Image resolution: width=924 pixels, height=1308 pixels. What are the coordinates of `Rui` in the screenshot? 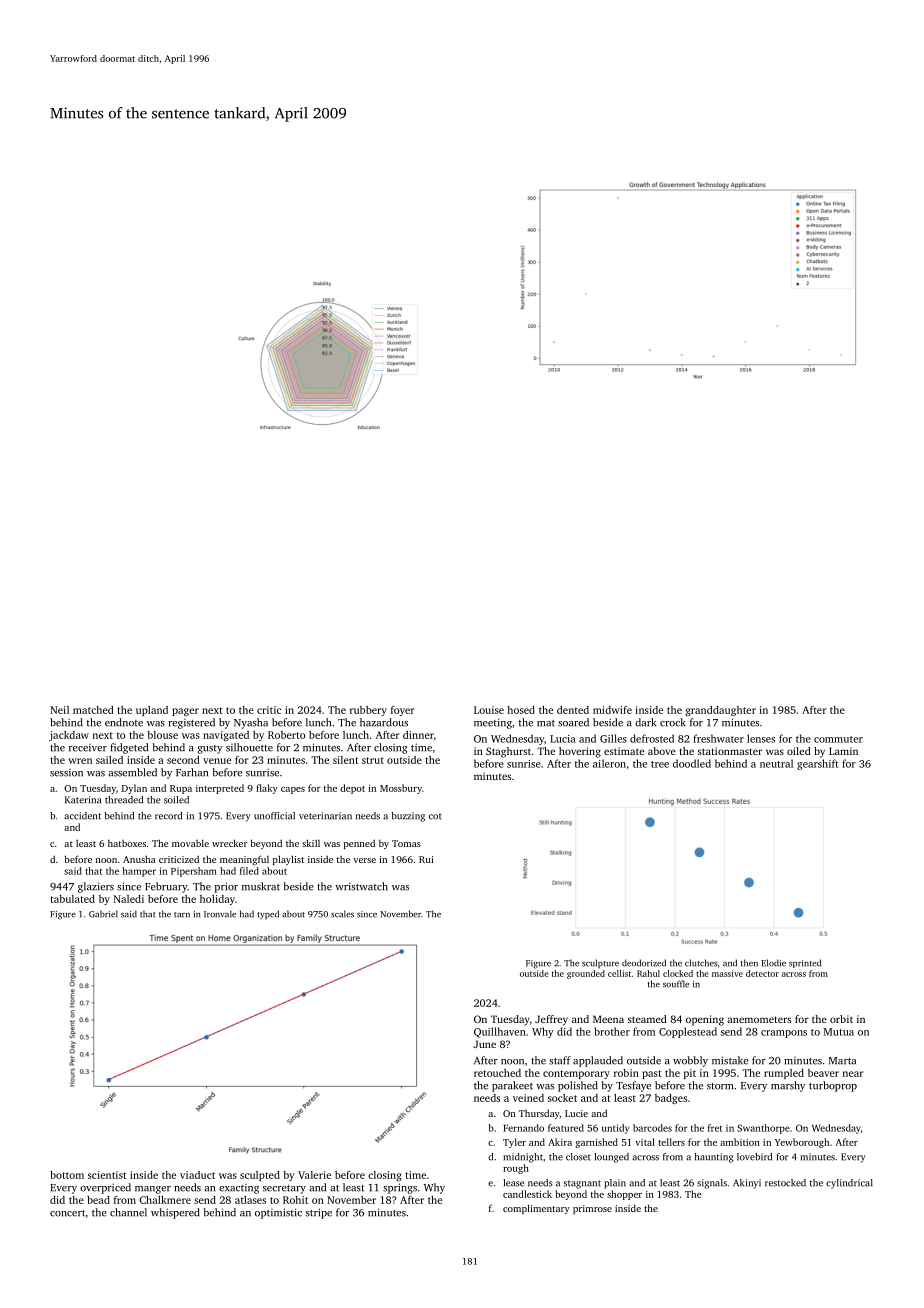 It's located at (426, 859).
